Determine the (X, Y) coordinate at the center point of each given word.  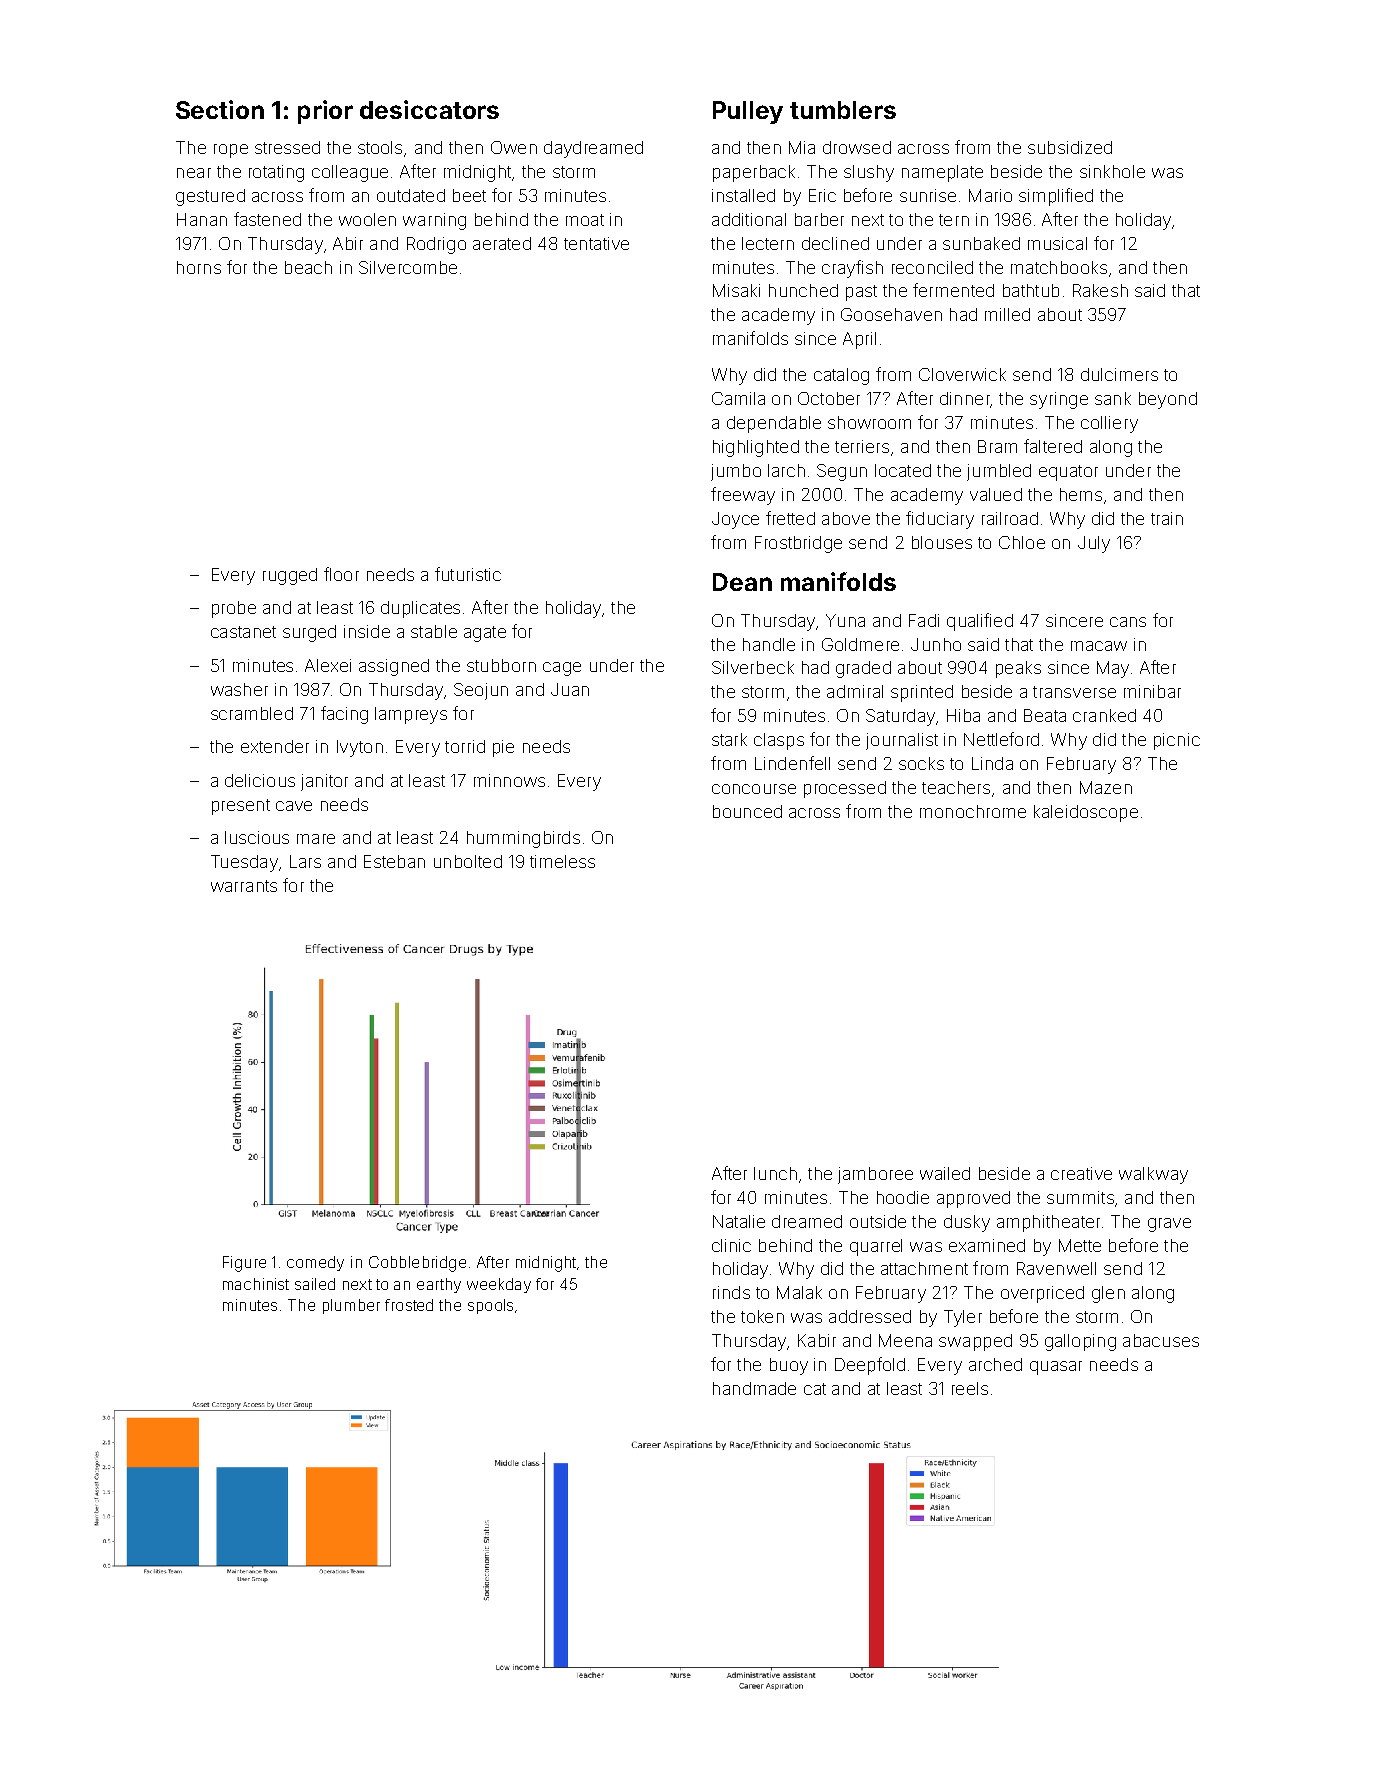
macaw (1099, 646)
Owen (514, 147)
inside (367, 631)
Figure (244, 1264)
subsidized (1070, 147)
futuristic (468, 574)
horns (199, 267)
